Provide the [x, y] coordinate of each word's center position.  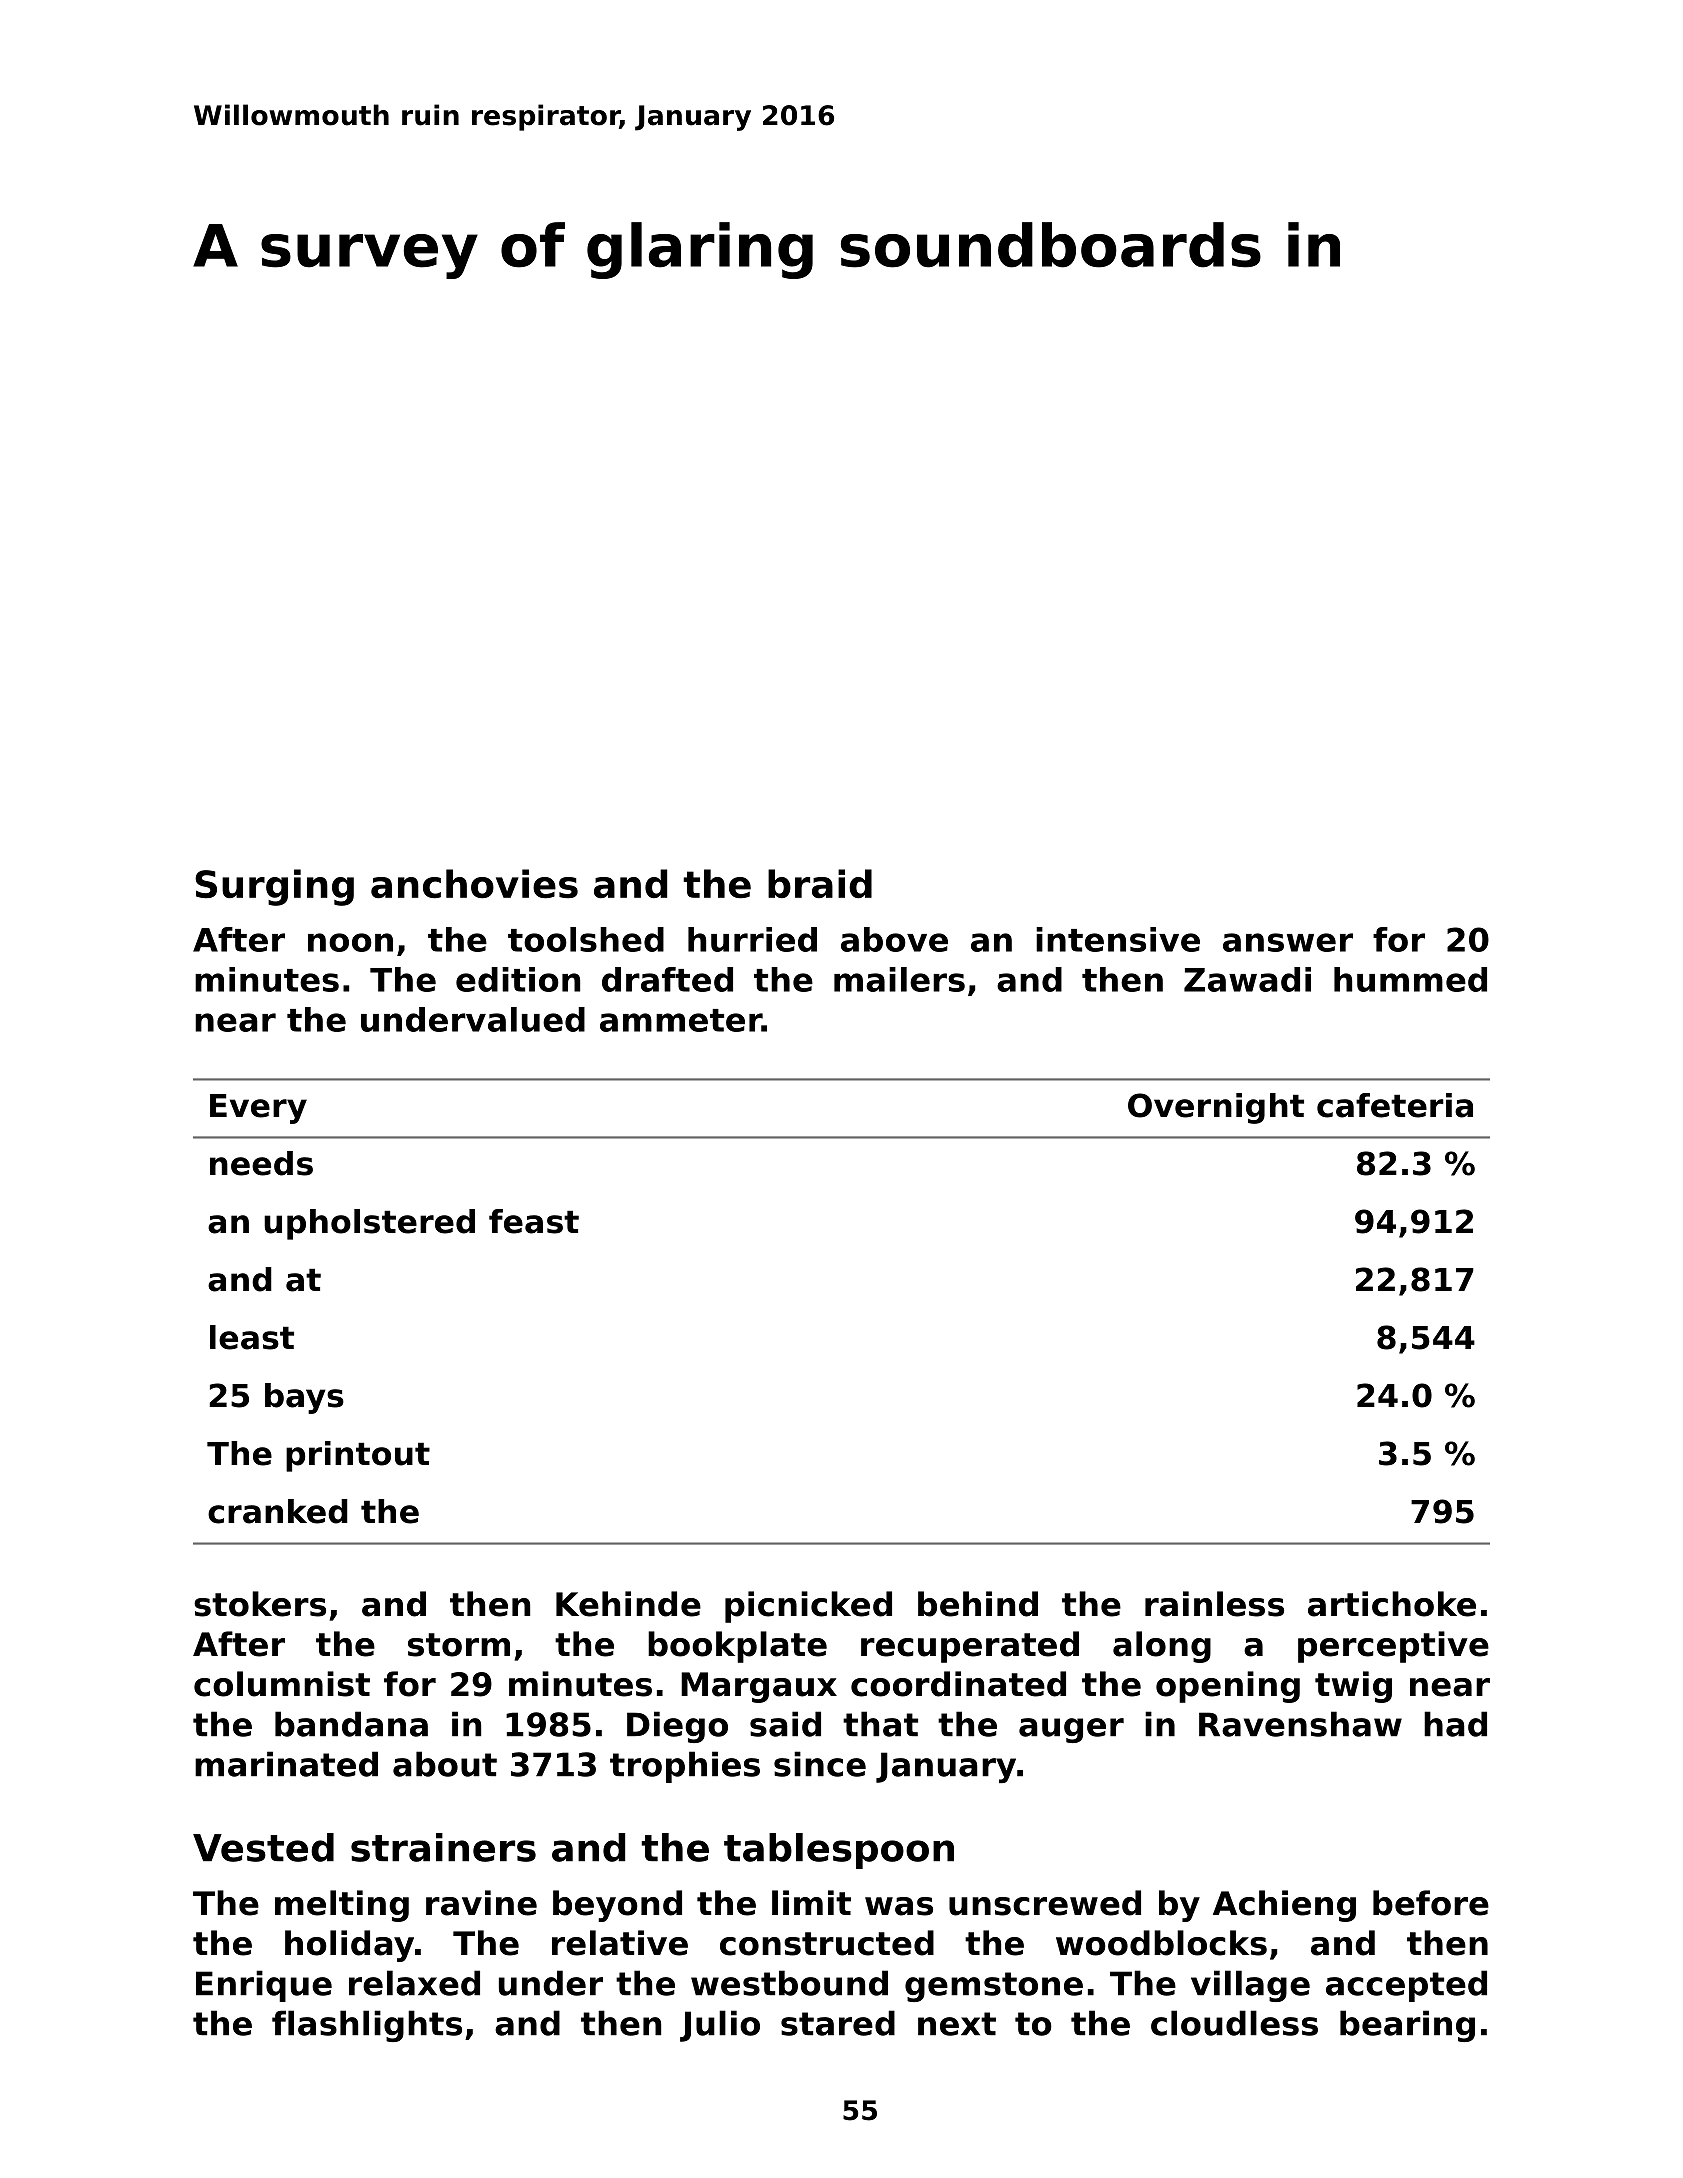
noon [350, 942]
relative [620, 1943]
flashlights [367, 2026]
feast [534, 1221]
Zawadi [1247, 979]
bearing [1407, 2026]
